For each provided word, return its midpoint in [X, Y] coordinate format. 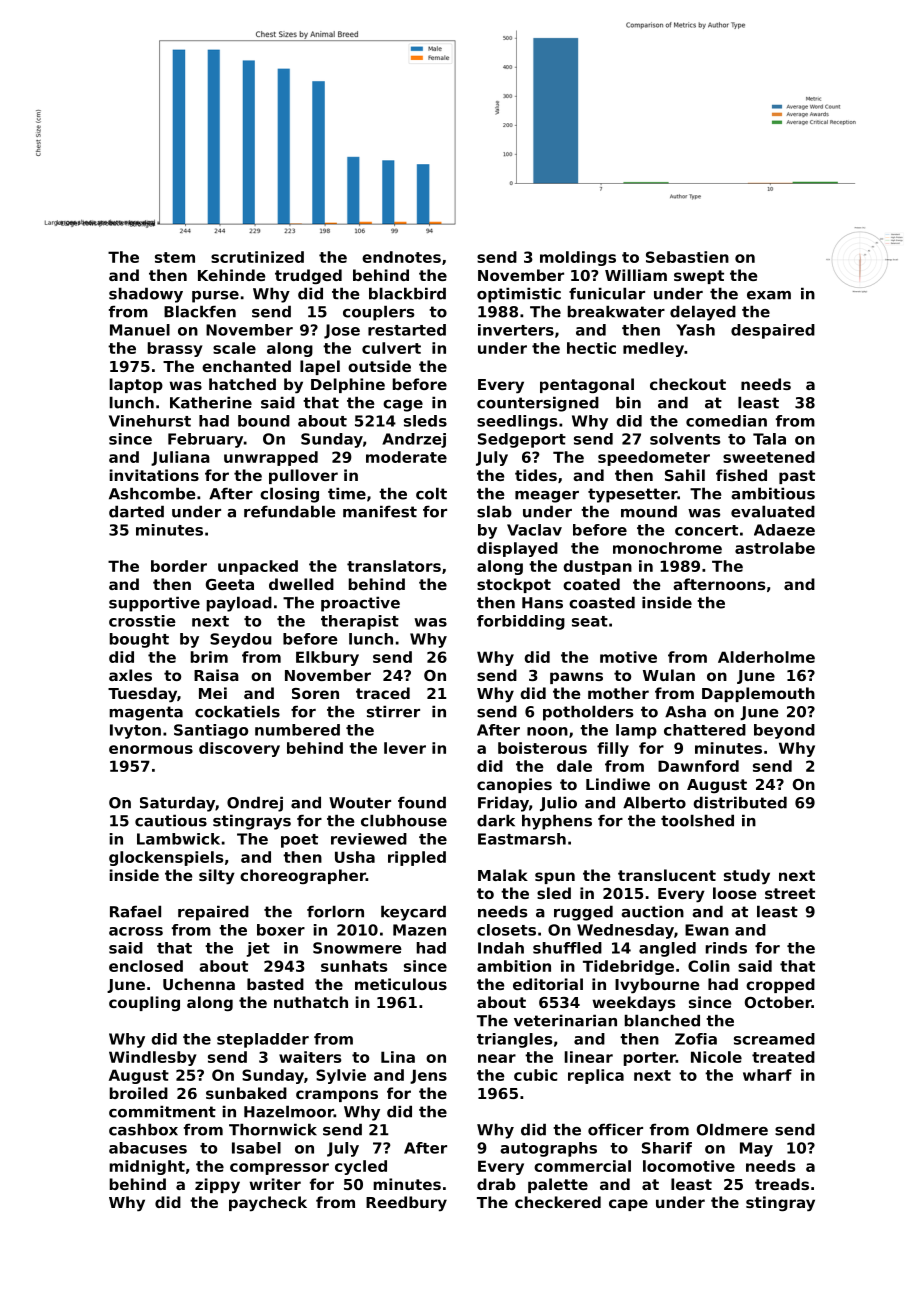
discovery [239, 749]
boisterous [542, 748]
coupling [144, 1003]
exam [769, 295]
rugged [583, 913]
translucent [667, 875]
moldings [578, 258]
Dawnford [698, 766]
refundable [289, 511]
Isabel [256, 1148]
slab [494, 511]
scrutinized [257, 257]
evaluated [773, 511]
